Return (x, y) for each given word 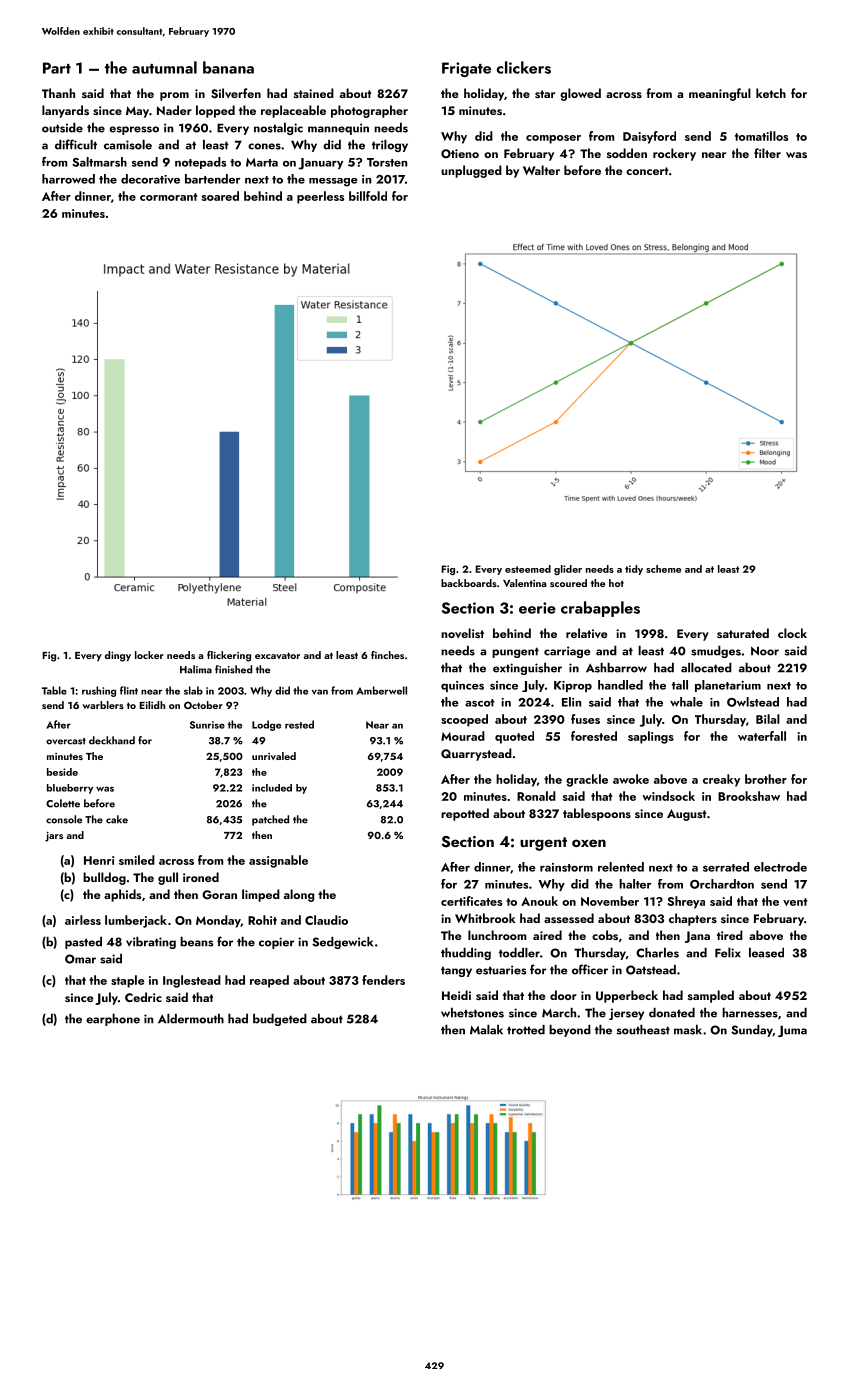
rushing (99, 691)
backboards (469, 583)
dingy (118, 656)
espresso (134, 130)
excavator (277, 655)
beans (196, 942)
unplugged (471, 171)
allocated (706, 668)
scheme (663, 569)
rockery (674, 154)
